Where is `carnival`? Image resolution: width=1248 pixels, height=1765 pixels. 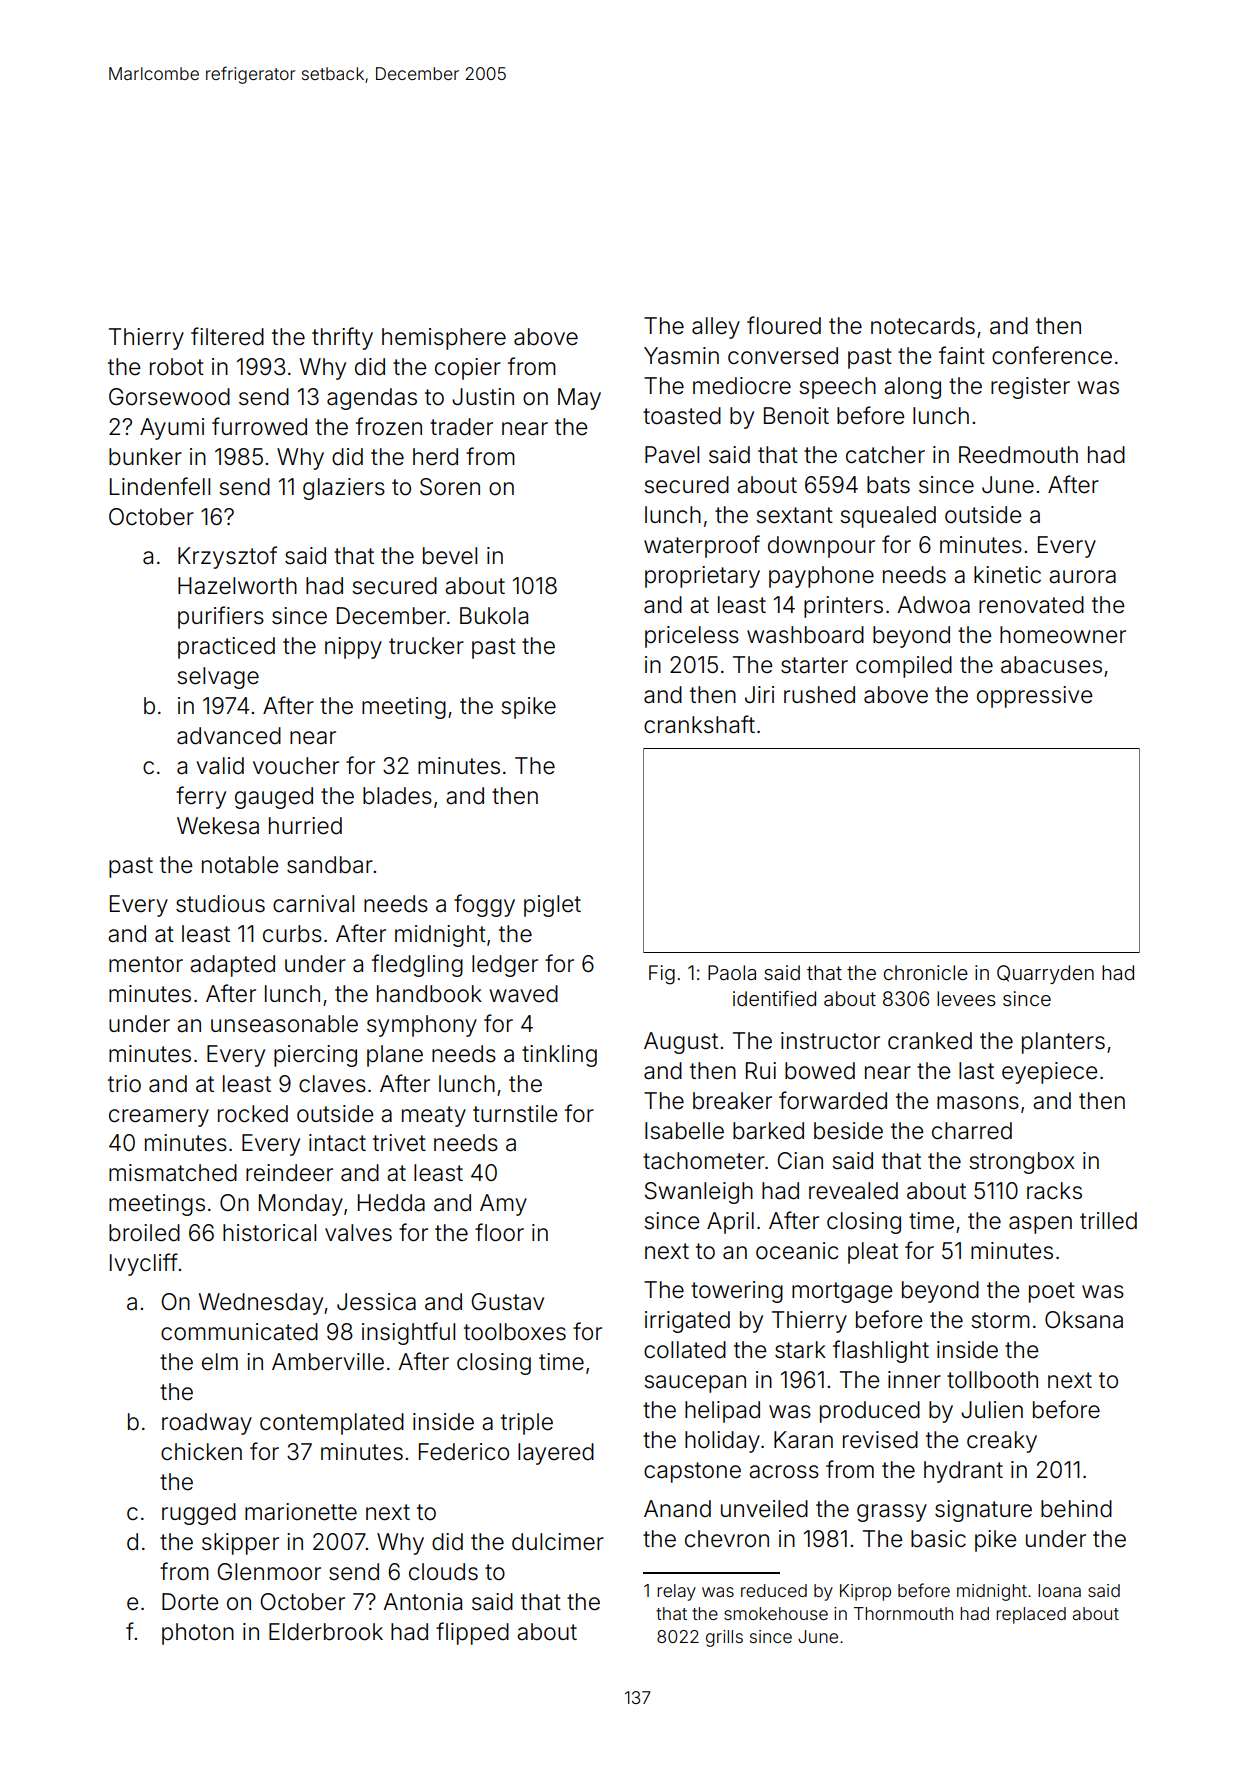
carnival is located at coordinates (313, 904).
